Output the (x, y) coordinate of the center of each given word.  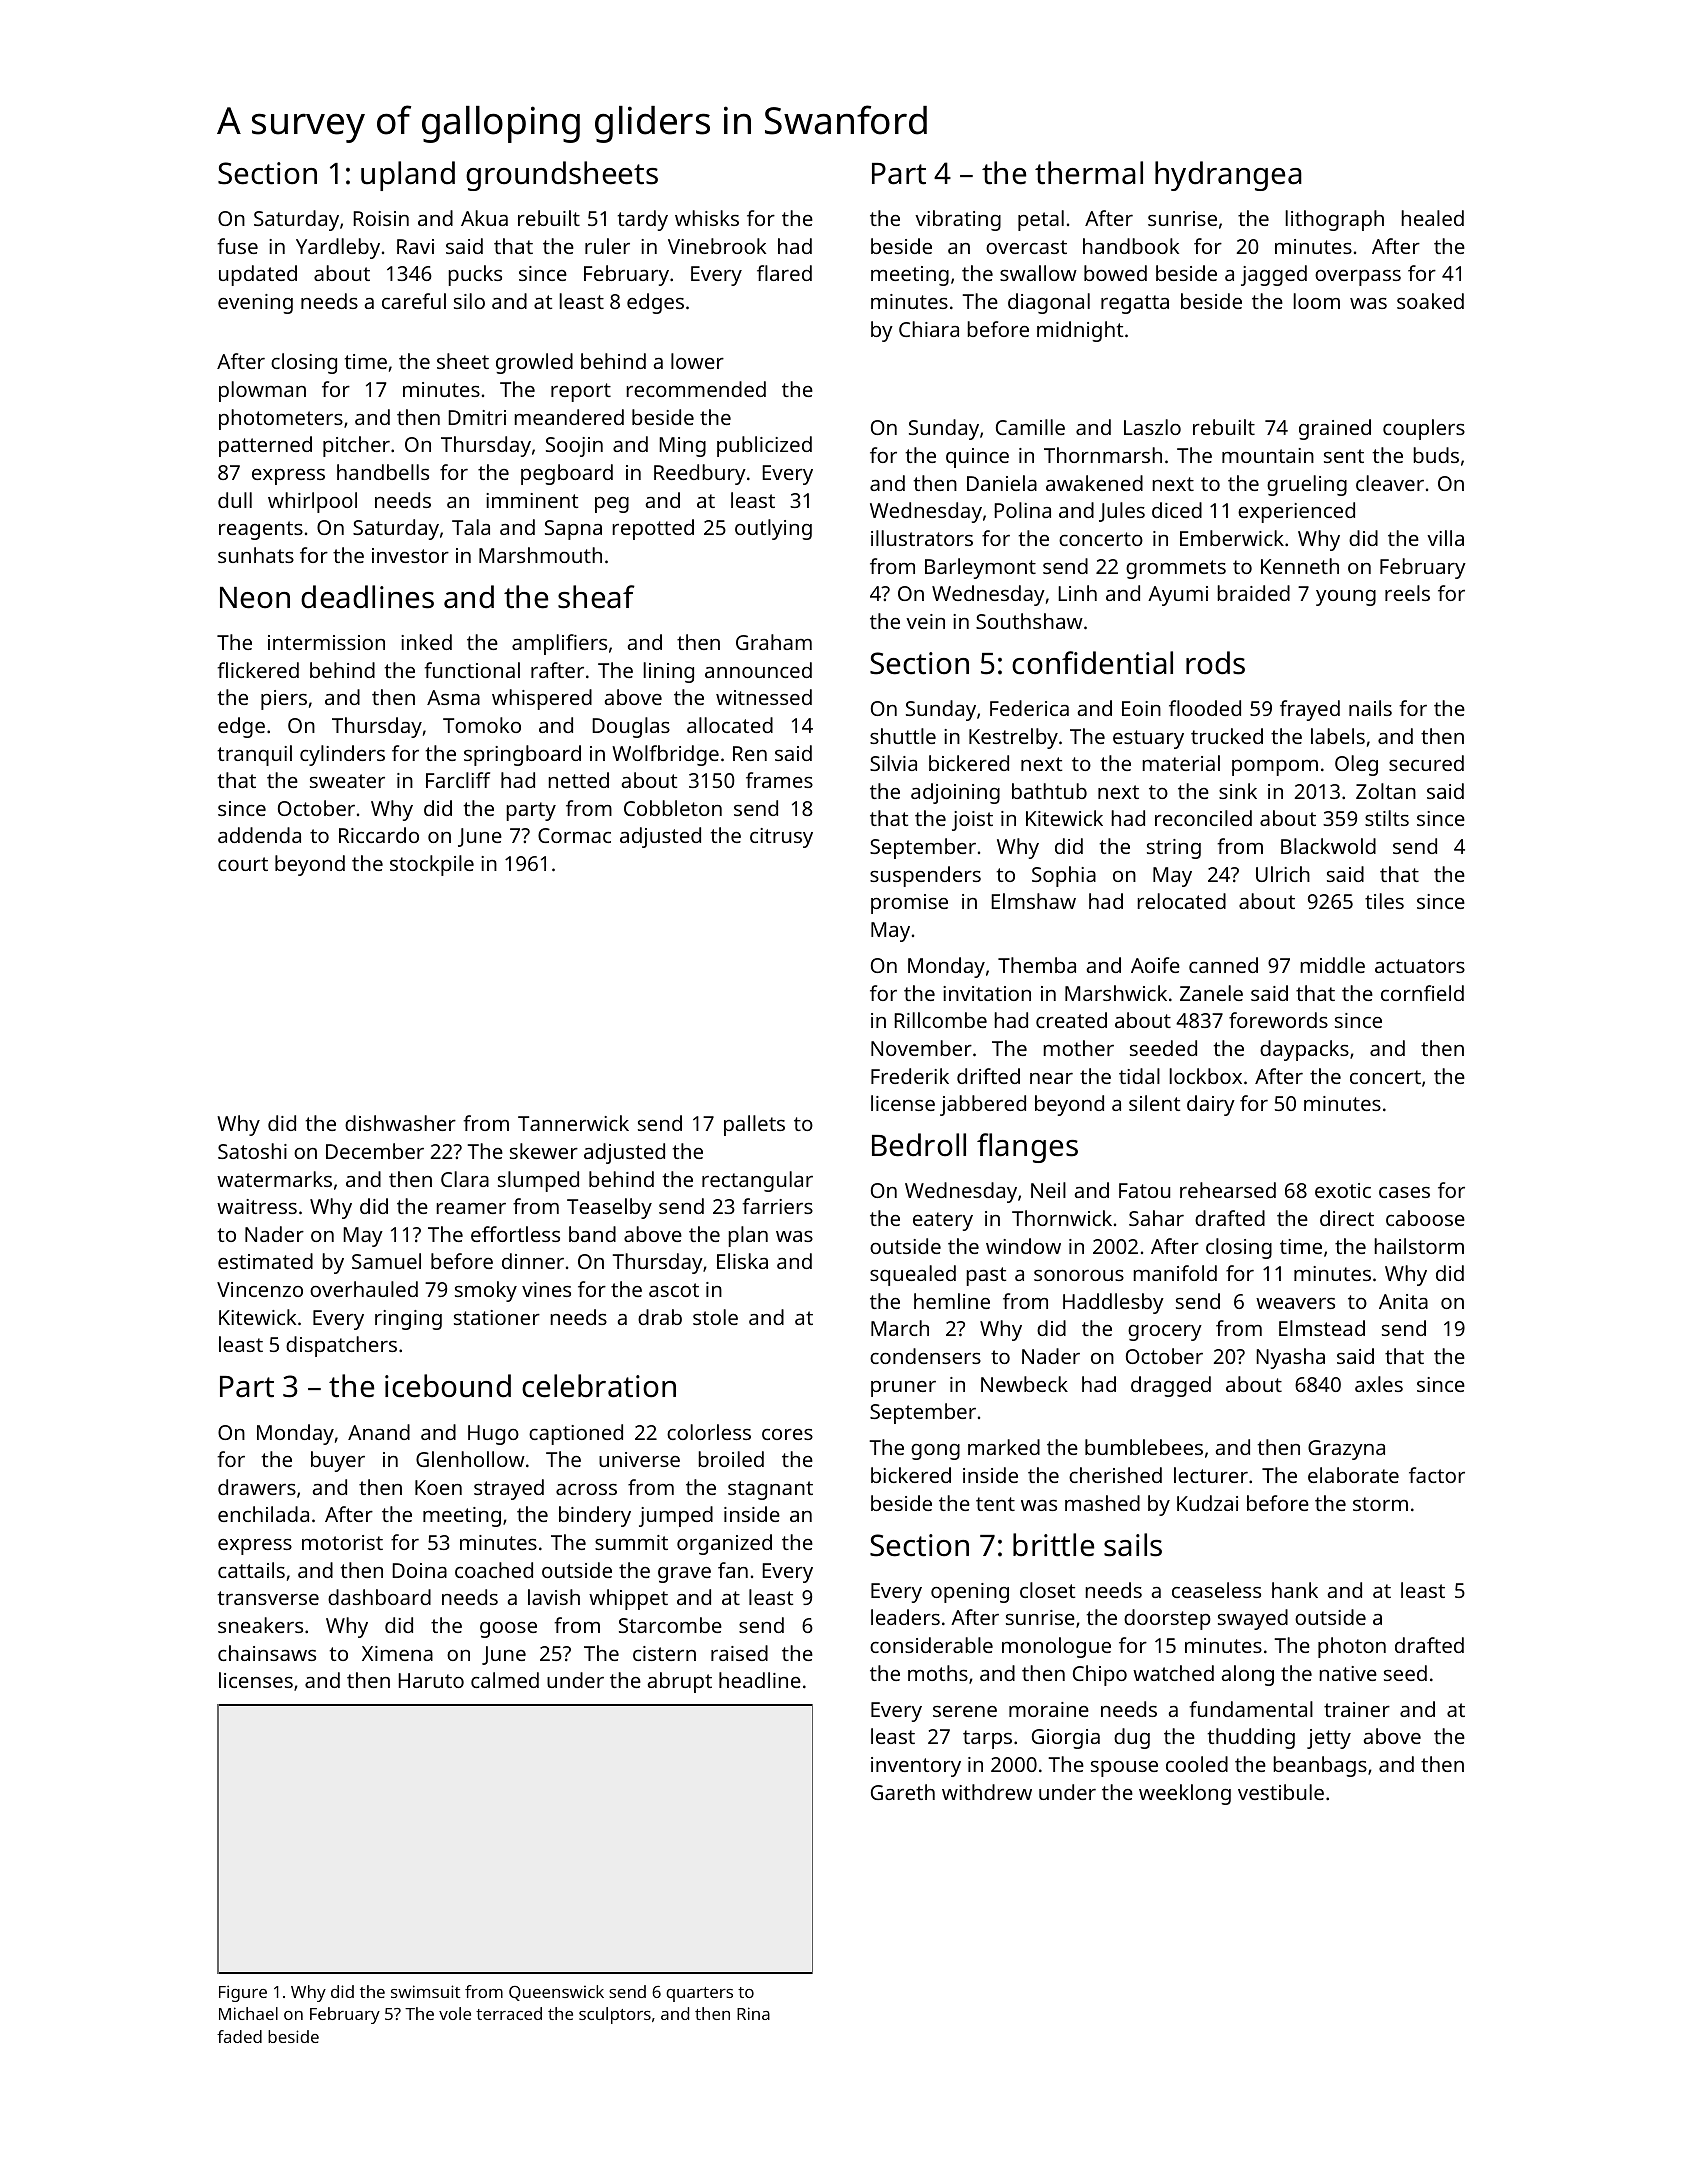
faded (239, 2036)
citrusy (781, 838)
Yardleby (338, 248)
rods (1215, 663)
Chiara (929, 329)
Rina (753, 2013)
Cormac (574, 835)
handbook (1131, 246)
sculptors (615, 2015)
